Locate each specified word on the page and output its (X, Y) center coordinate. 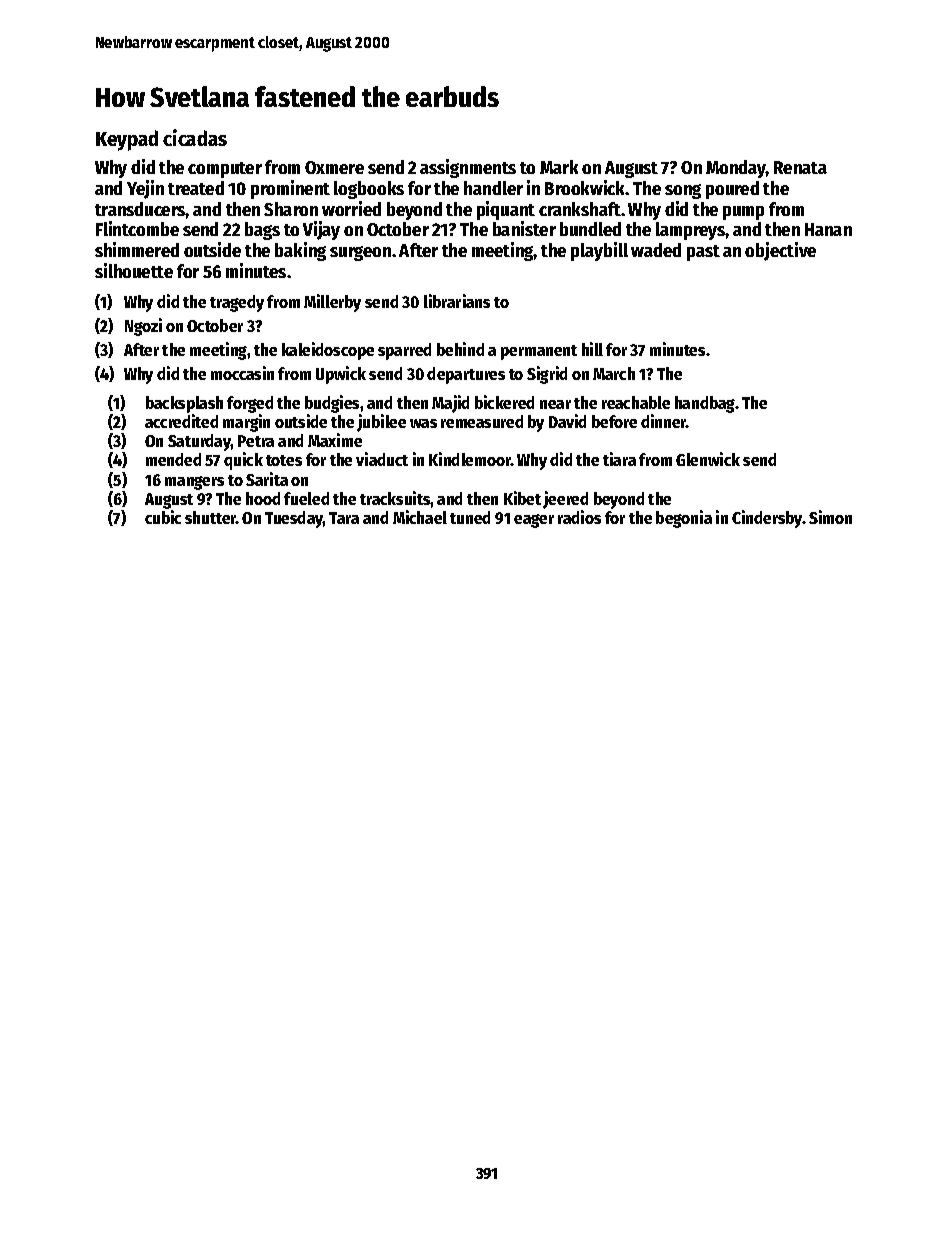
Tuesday (294, 519)
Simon (830, 517)
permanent (539, 352)
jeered (565, 500)
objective (780, 251)
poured (732, 190)
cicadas (195, 137)
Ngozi (143, 327)
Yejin (145, 189)
